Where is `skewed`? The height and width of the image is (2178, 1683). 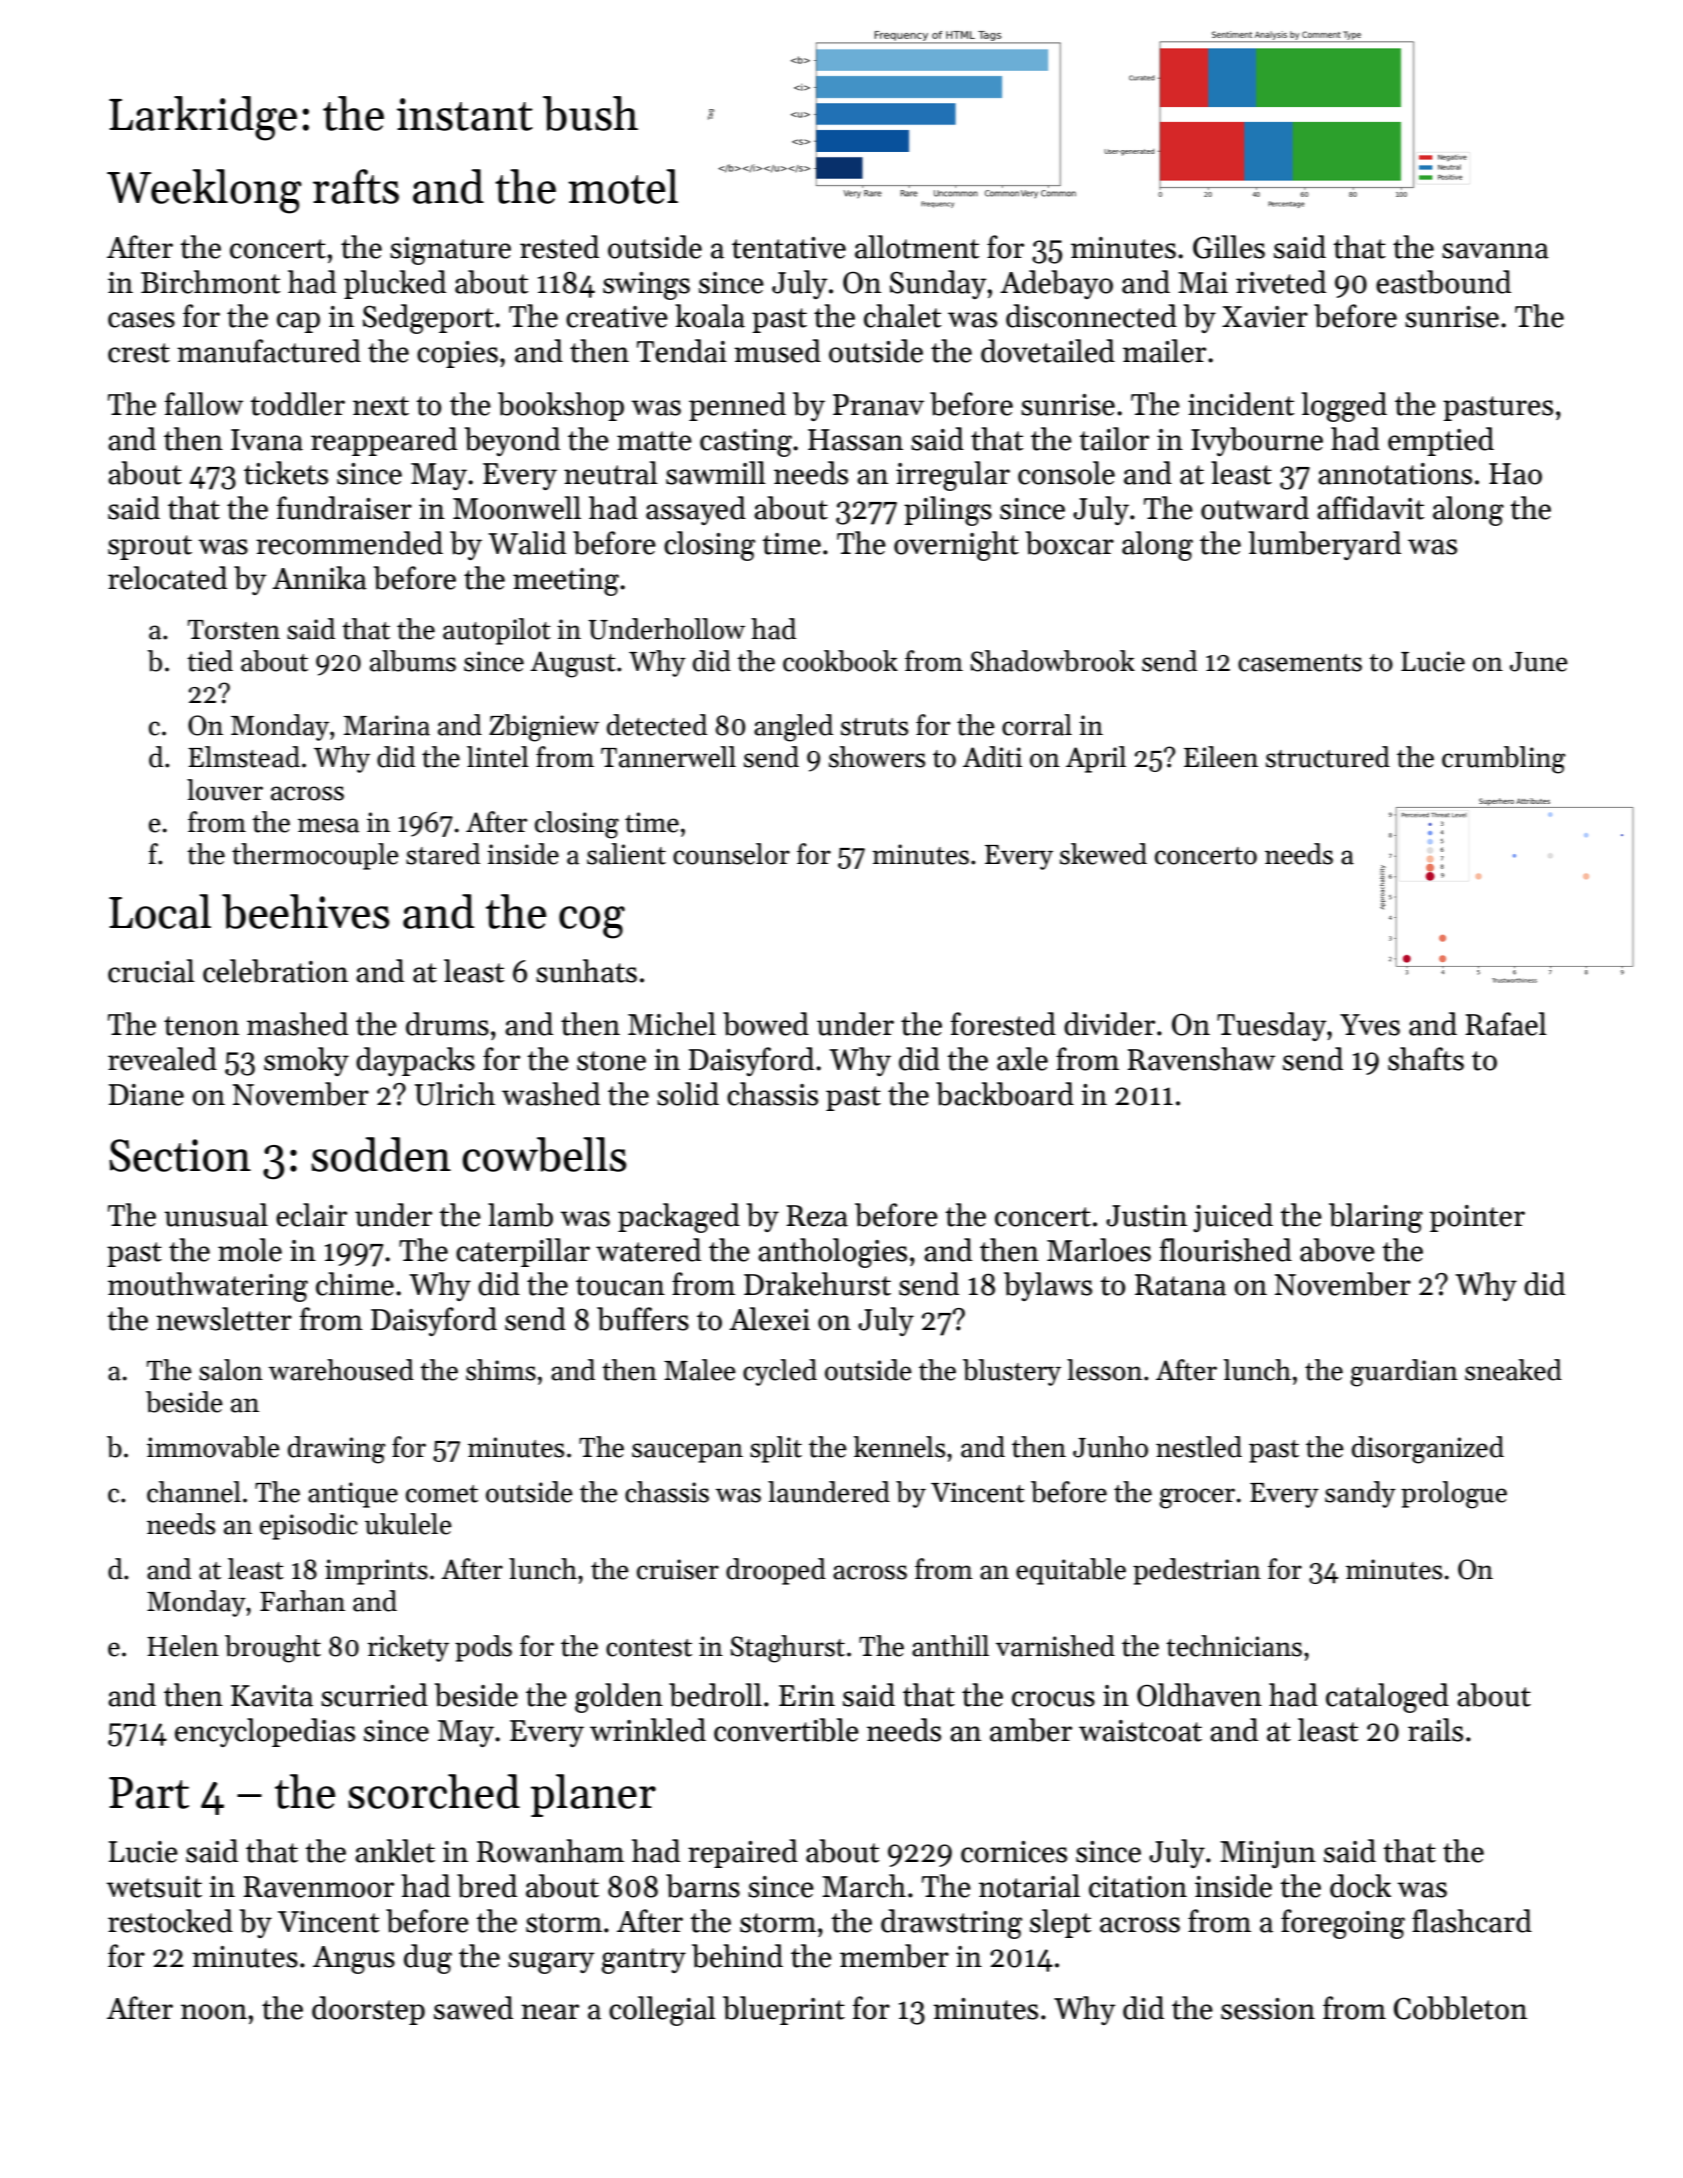
skewed is located at coordinates (1103, 854).
